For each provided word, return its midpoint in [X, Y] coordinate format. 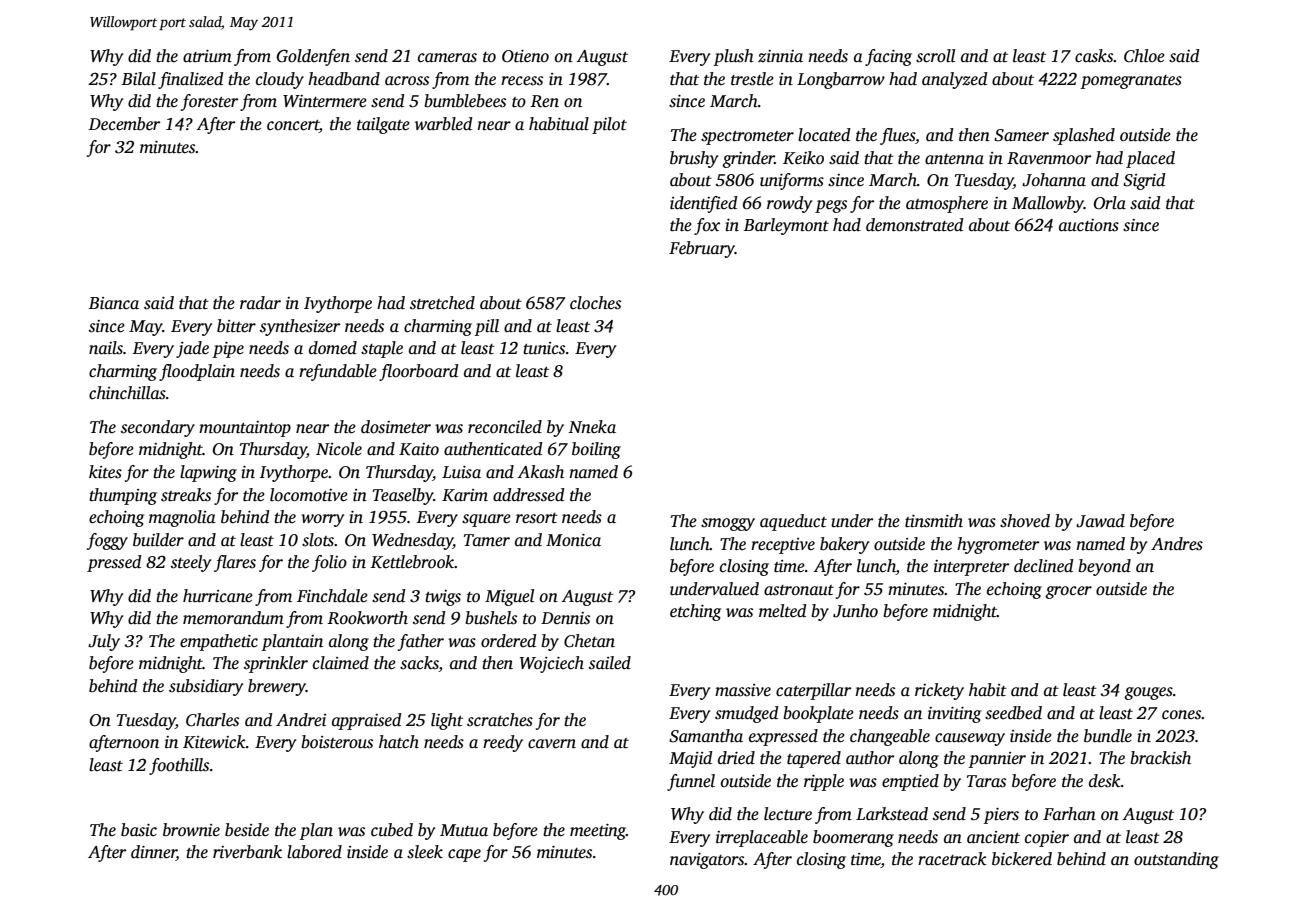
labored [314, 852]
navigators [707, 861]
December [124, 124]
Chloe [1144, 56]
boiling [596, 450]
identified [704, 204]
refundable [338, 372]
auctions [1089, 225]
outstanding [1176, 860]
